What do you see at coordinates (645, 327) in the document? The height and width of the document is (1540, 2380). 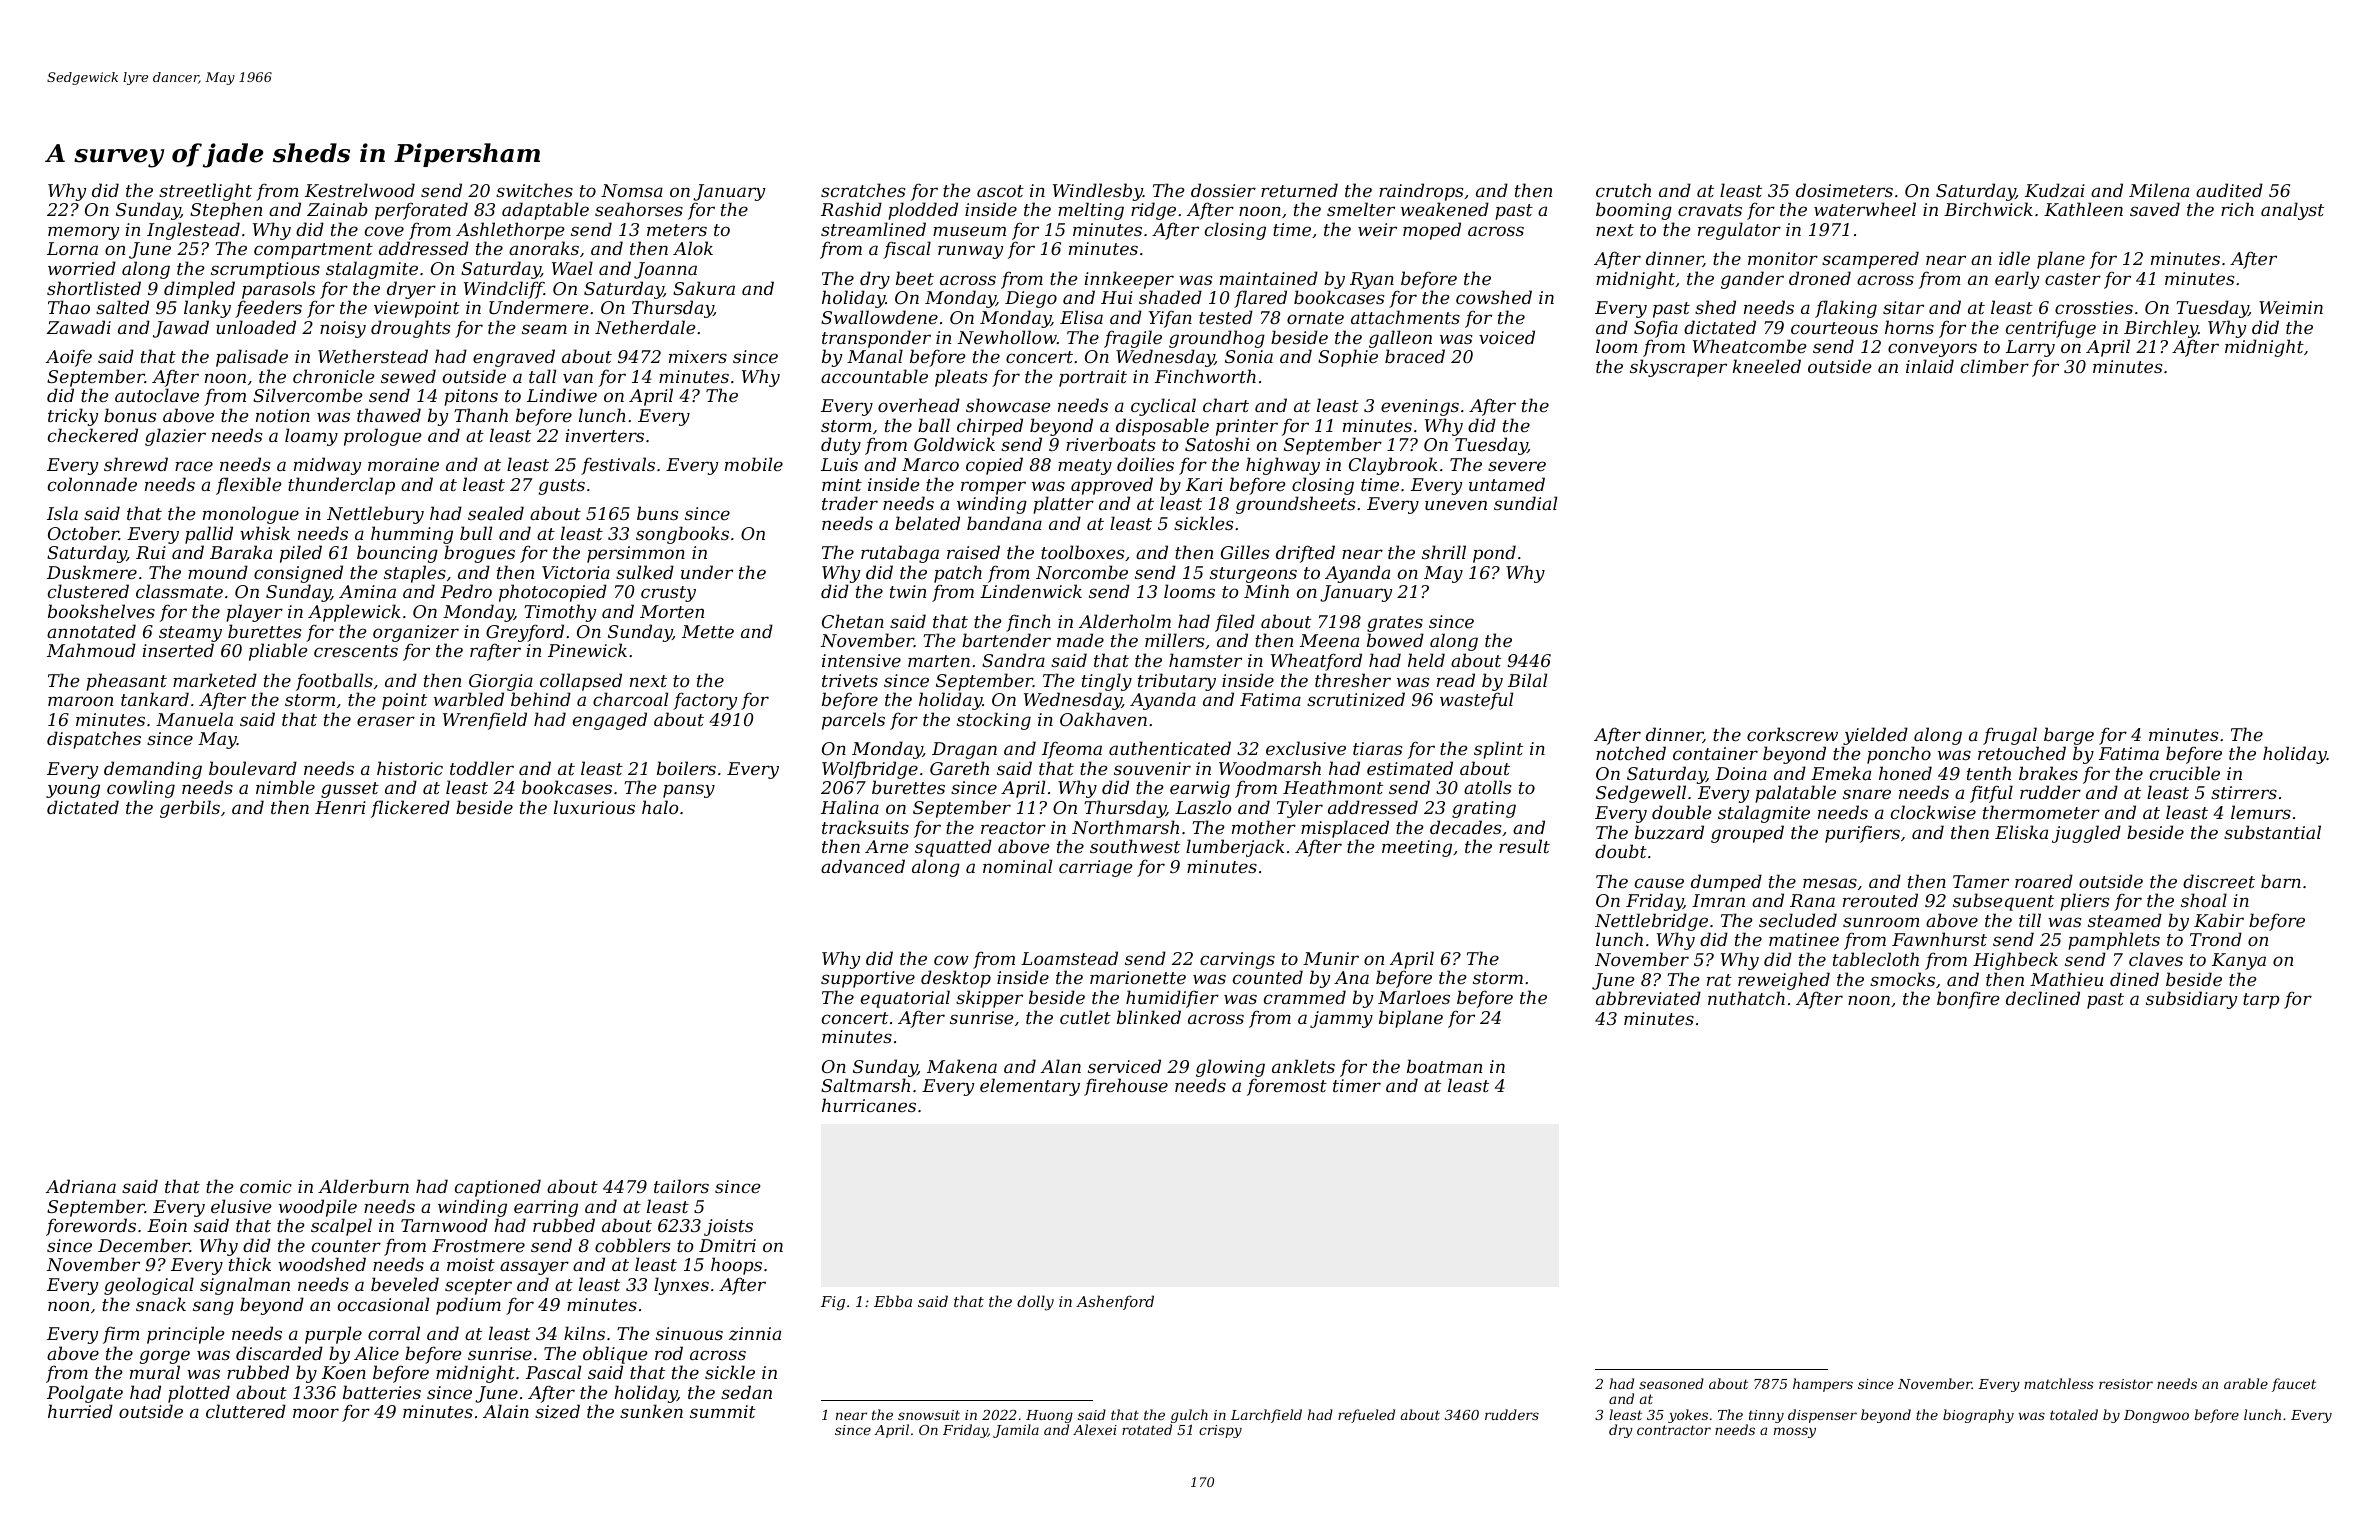 I see `Netherdale` at bounding box center [645, 327].
